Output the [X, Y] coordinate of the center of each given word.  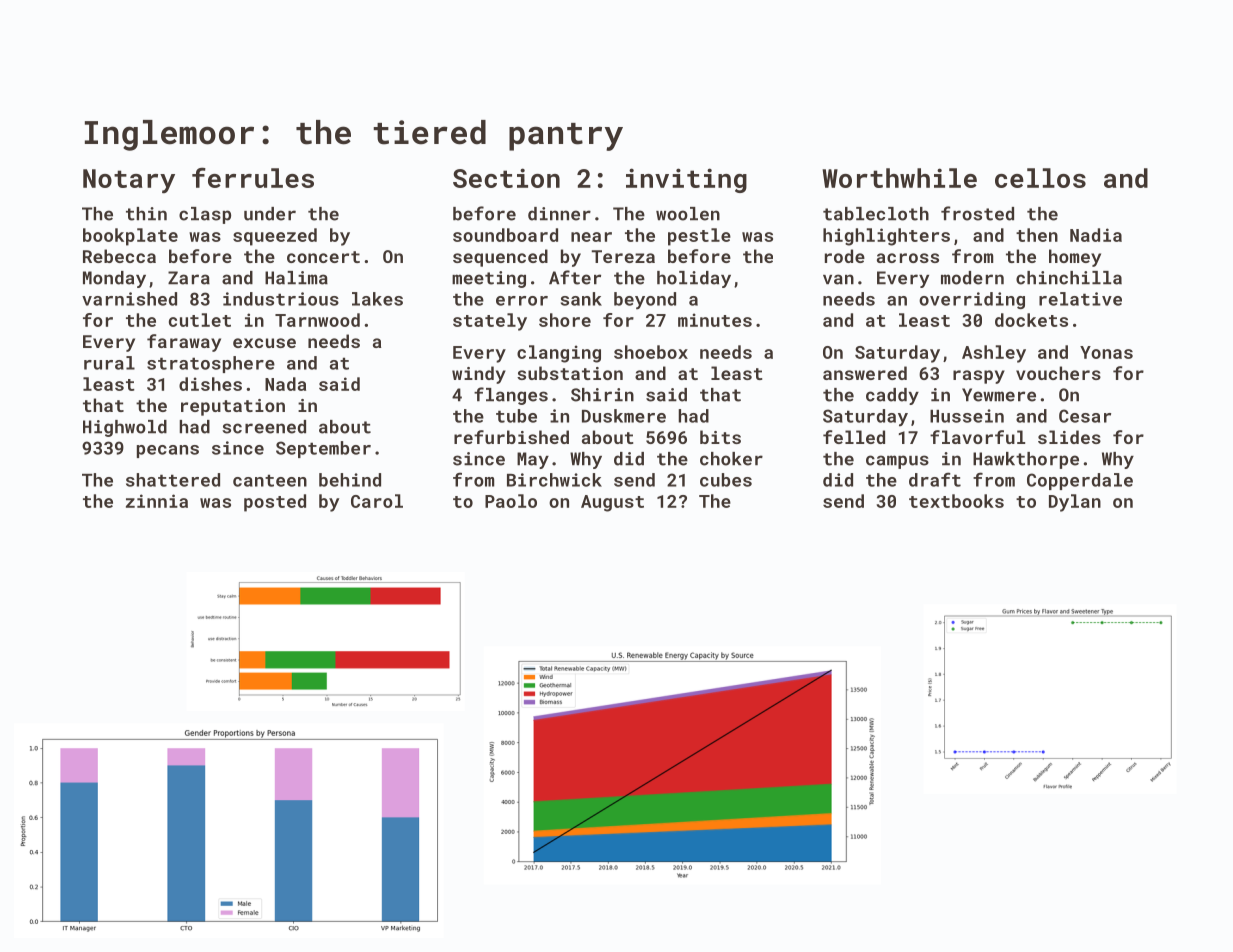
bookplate [130, 237]
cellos [1040, 178]
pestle [699, 237]
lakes [377, 299]
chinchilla [1069, 278]
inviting [686, 180]
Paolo [511, 501]
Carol [377, 501]
